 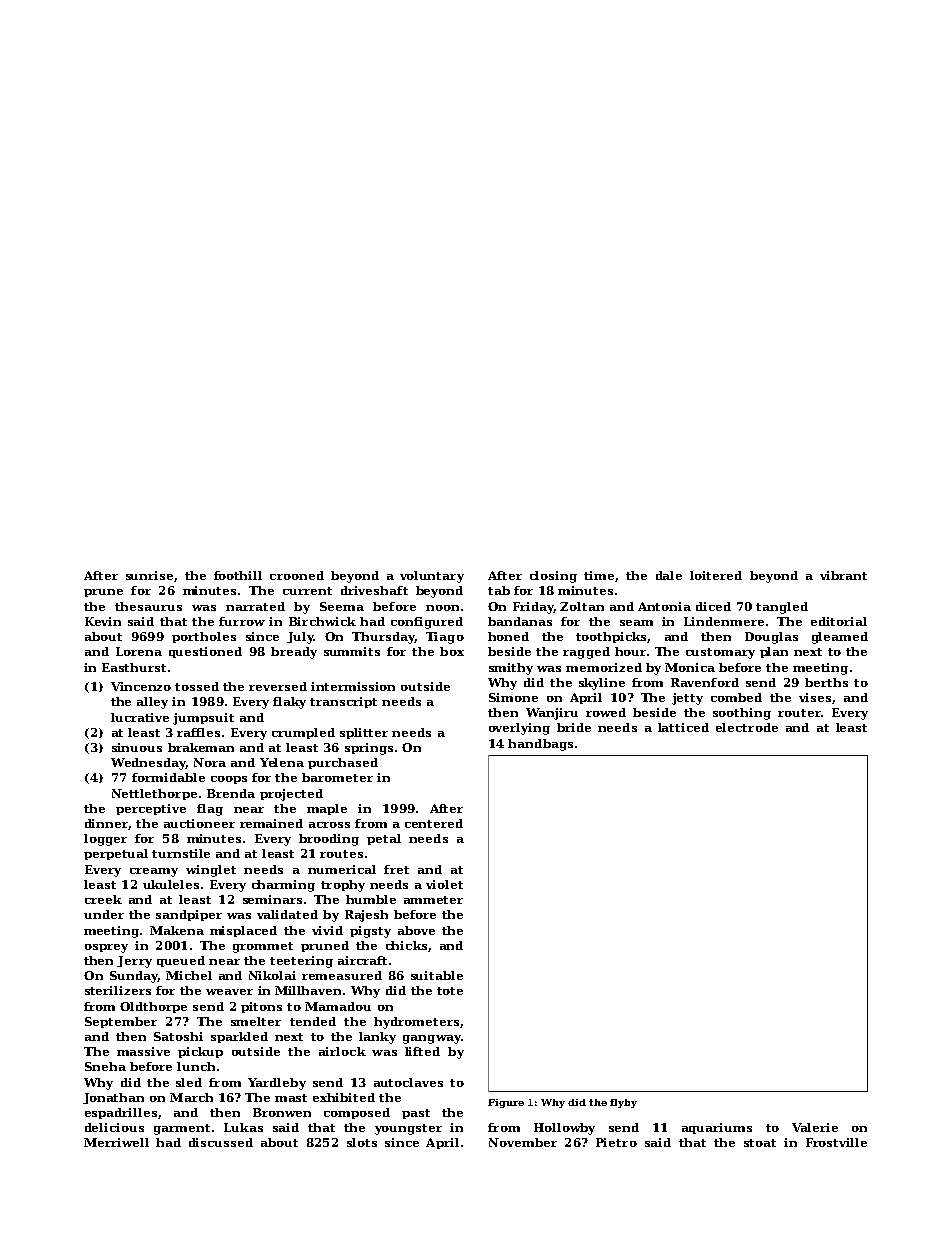 What do you see at coordinates (221, 1142) in the page?
I see `discussed` at bounding box center [221, 1142].
